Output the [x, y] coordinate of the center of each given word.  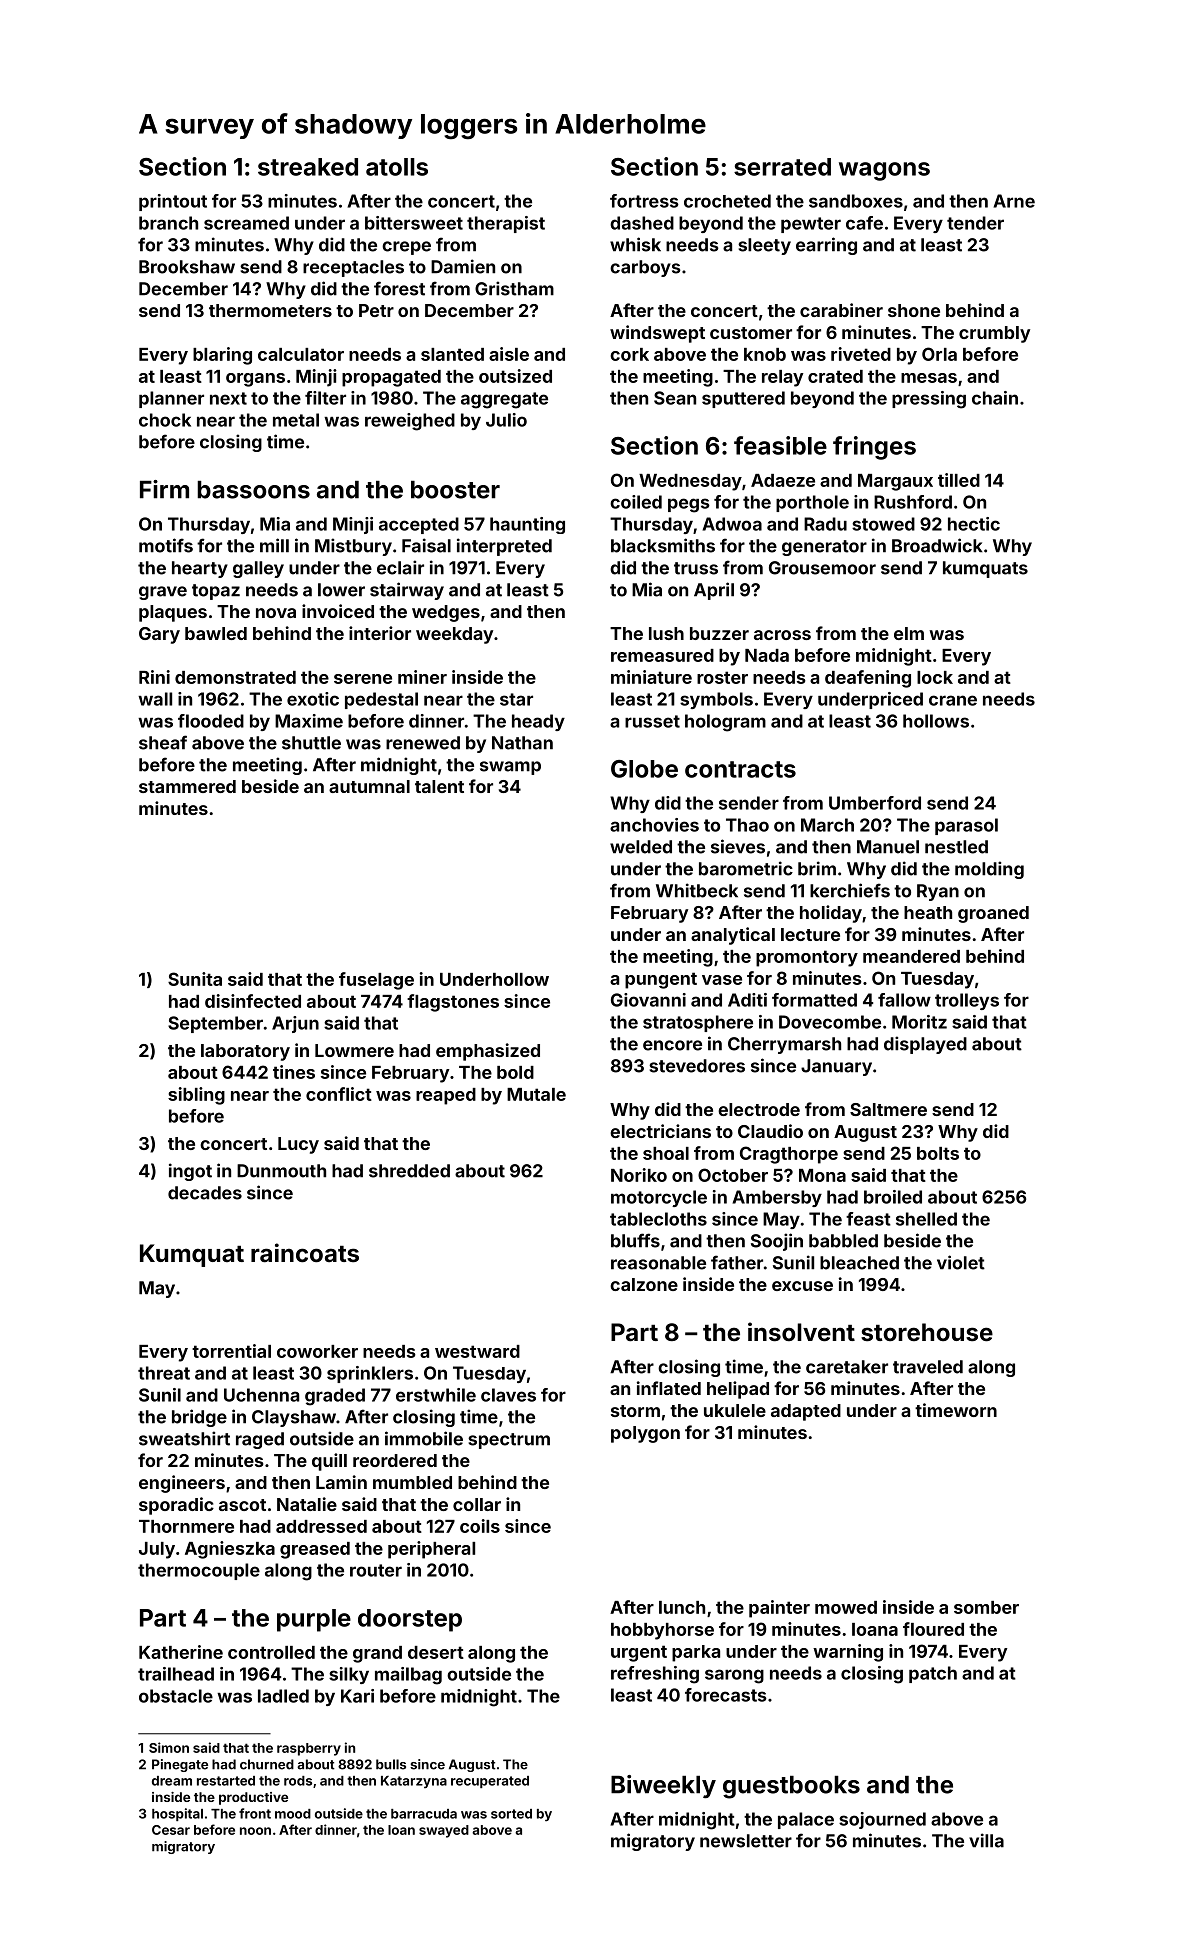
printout [173, 202]
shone [914, 310]
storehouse [927, 1332]
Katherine [181, 1652]
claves [508, 1395]
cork [629, 354]
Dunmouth [281, 1171]
